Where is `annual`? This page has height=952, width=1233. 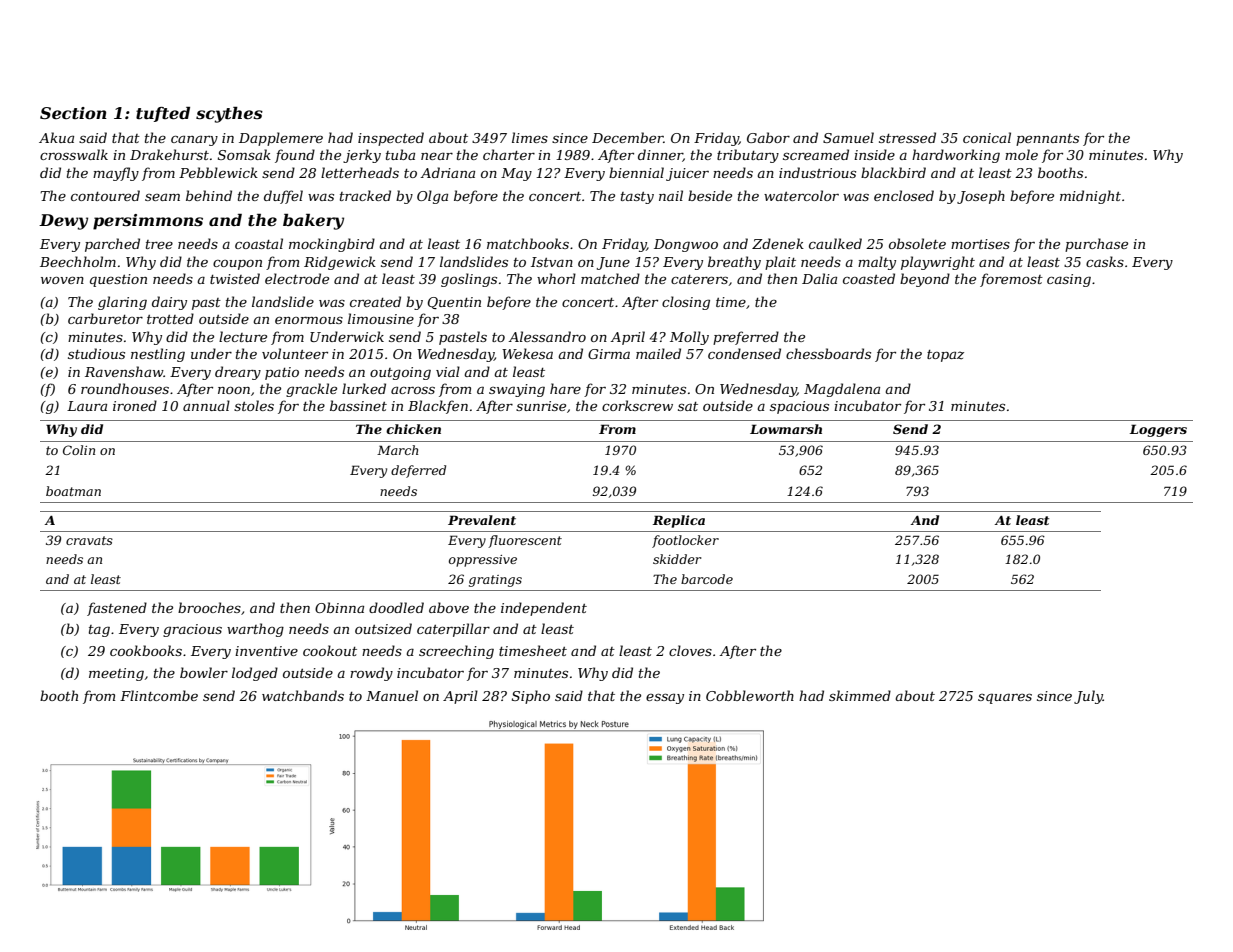 annual is located at coordinates (206, 405).
